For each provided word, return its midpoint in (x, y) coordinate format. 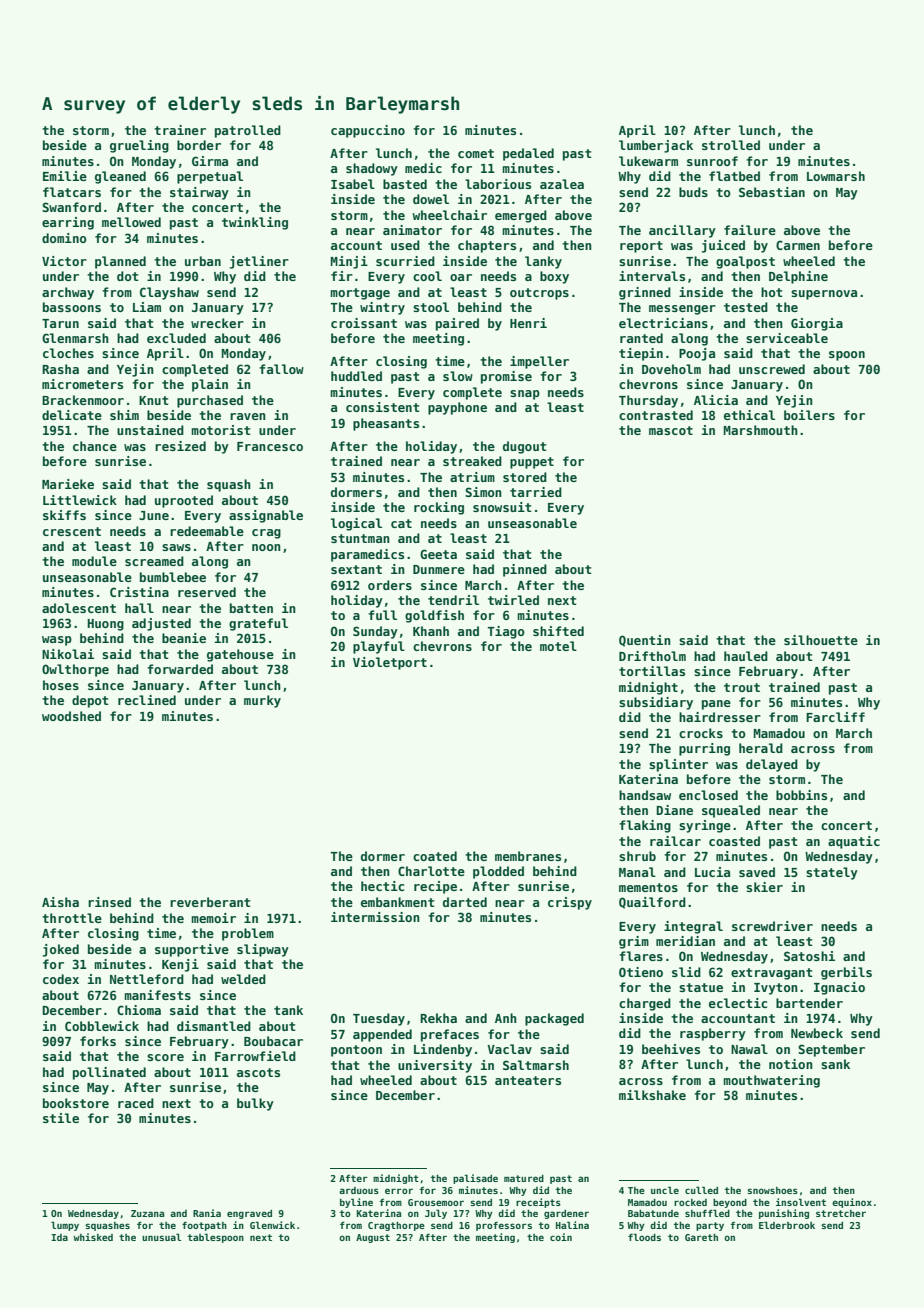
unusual (161, 1237)
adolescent (79, 608)
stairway (199, 193)
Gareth (701, 1237)
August (373, 1238)
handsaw (645, 795)
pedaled (528, 154)
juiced (723, 246)
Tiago (506, 632)
